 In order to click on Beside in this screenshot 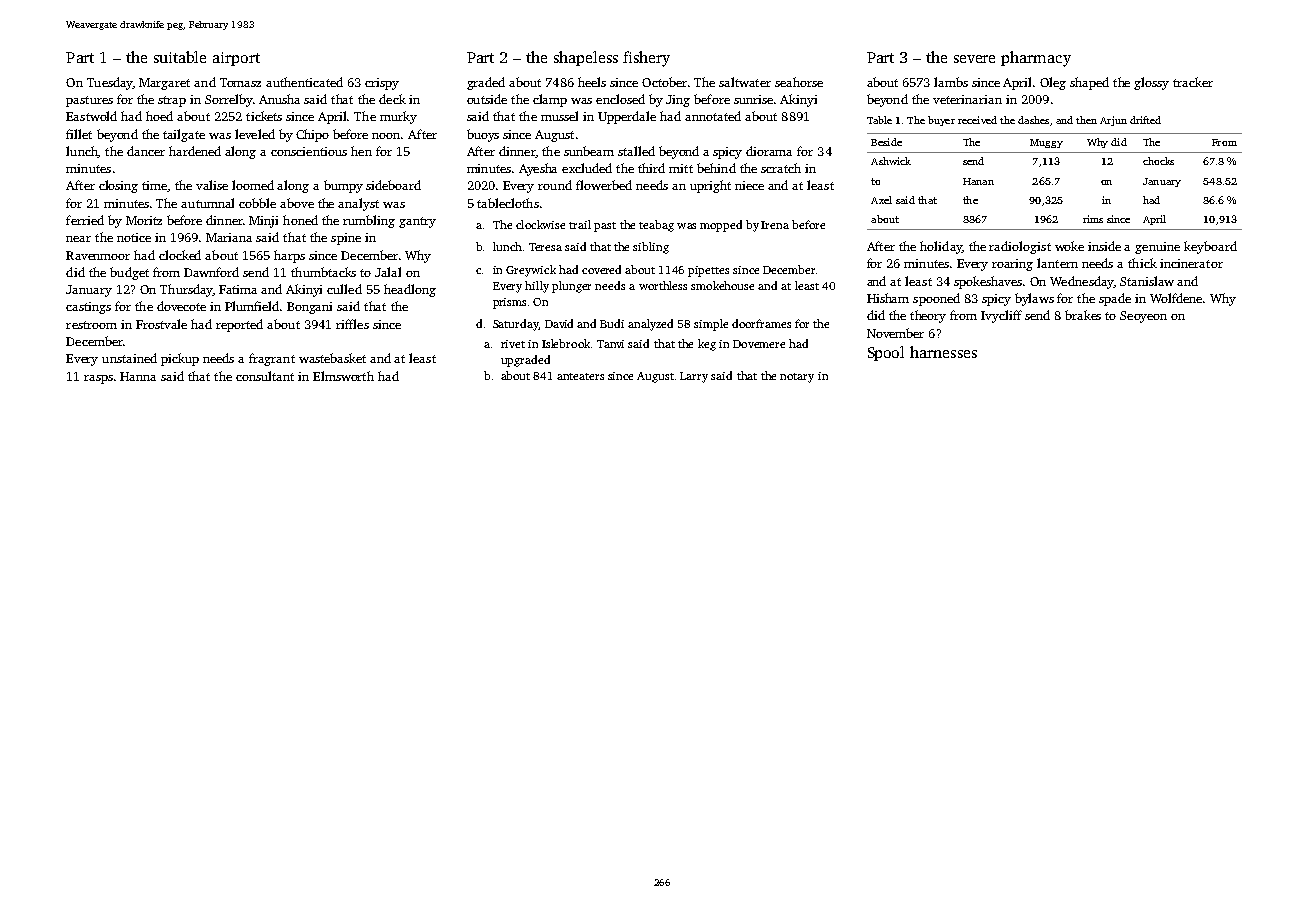, I will do `click(886, 142)`.
